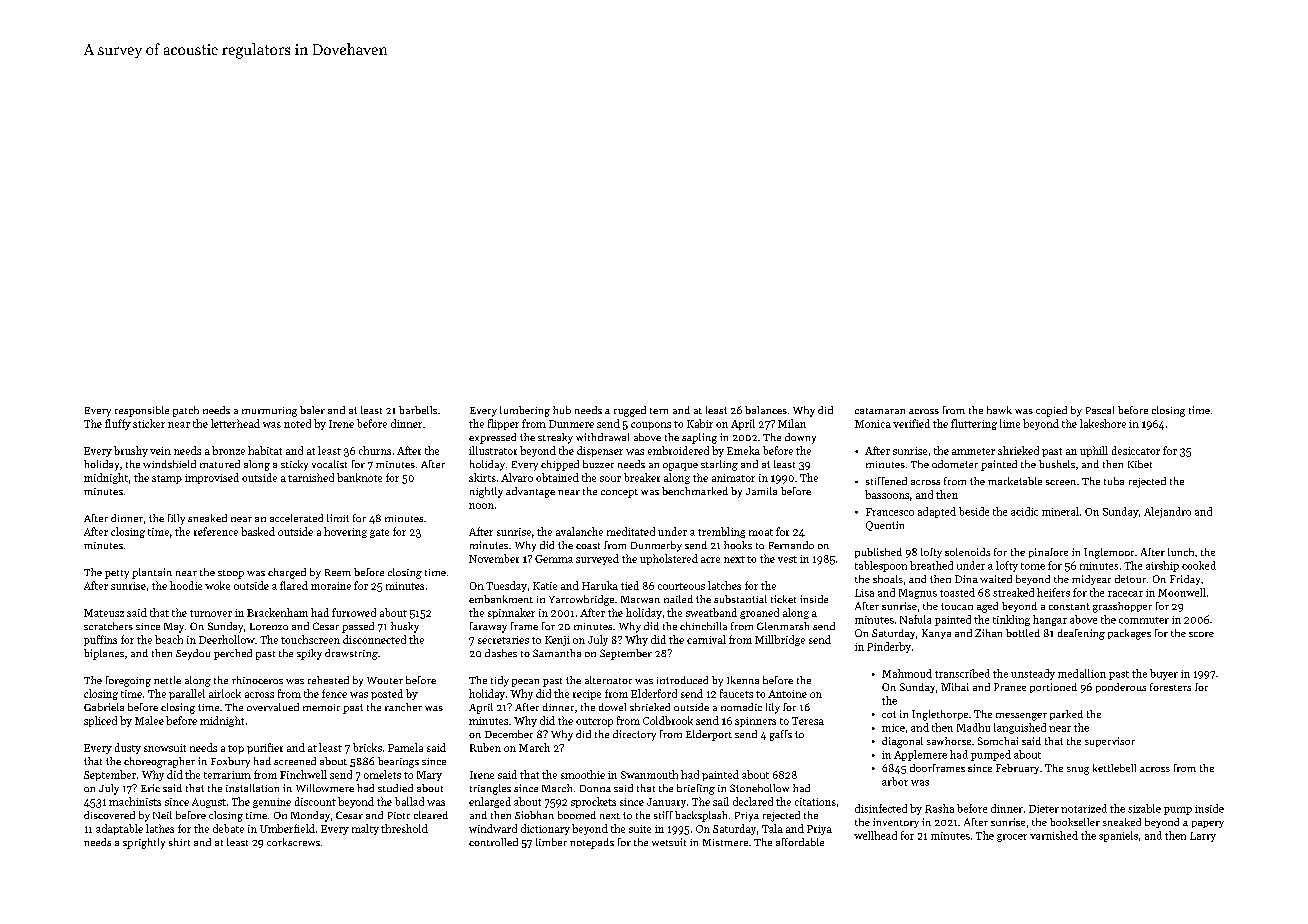 This page has height=924, width=1308. What do you see at coordinates (297, 423) in the page?
I see `noted` at bounding box center [297, 423].
